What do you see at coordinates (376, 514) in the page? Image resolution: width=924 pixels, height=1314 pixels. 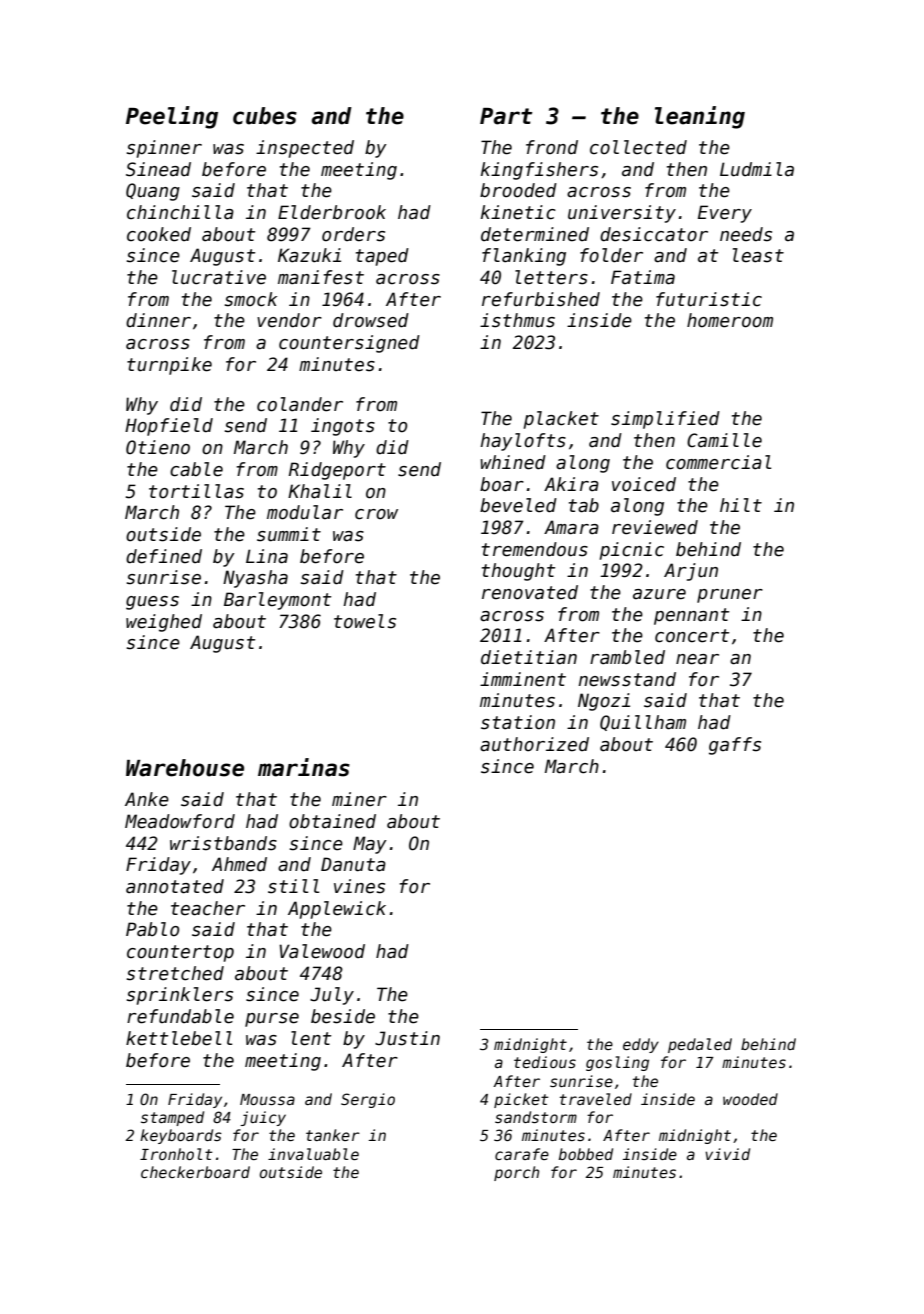 I see `crow` at bounding box center [376, 514].
